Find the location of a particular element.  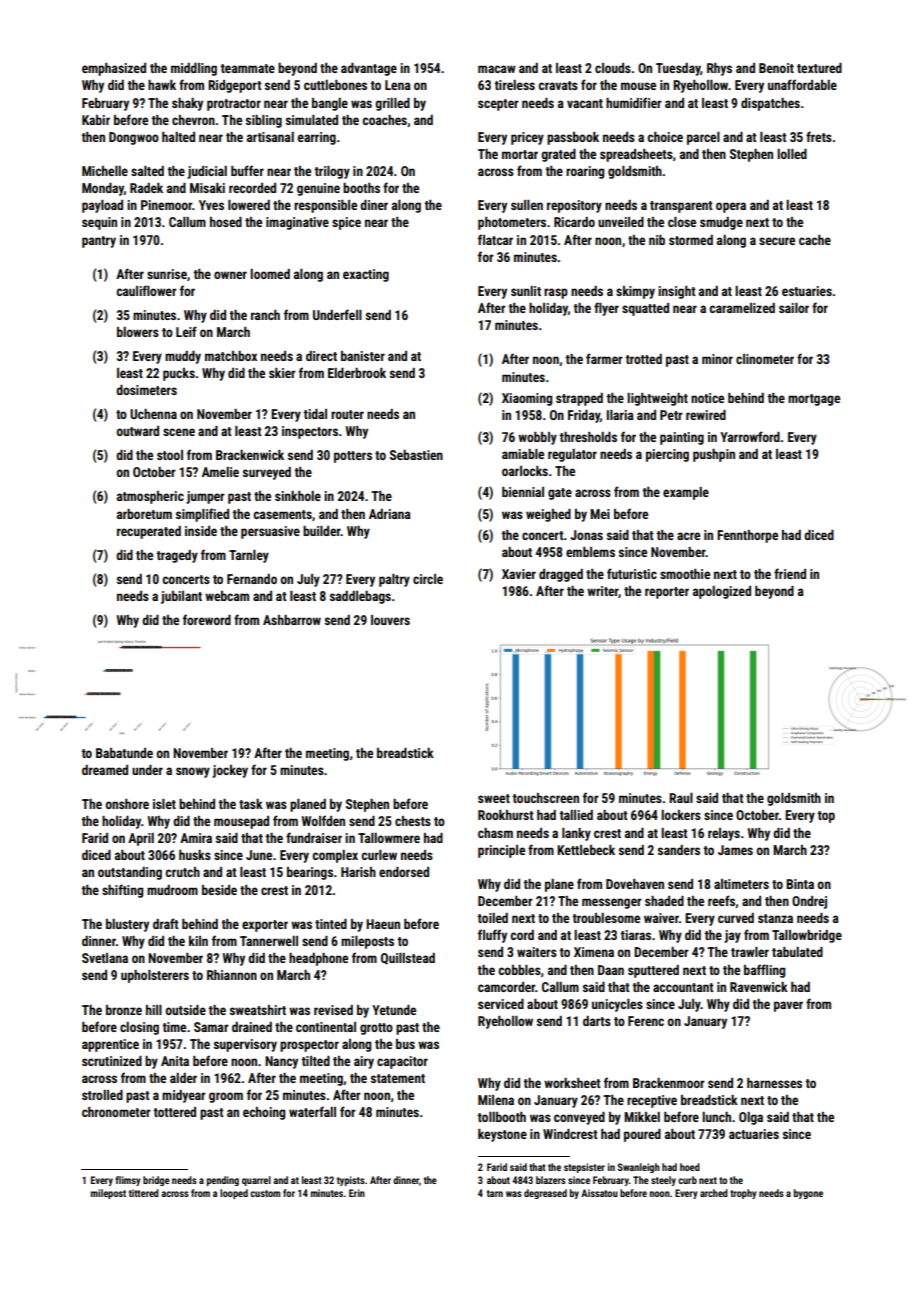

middling is located at coordinates (194, 69).
